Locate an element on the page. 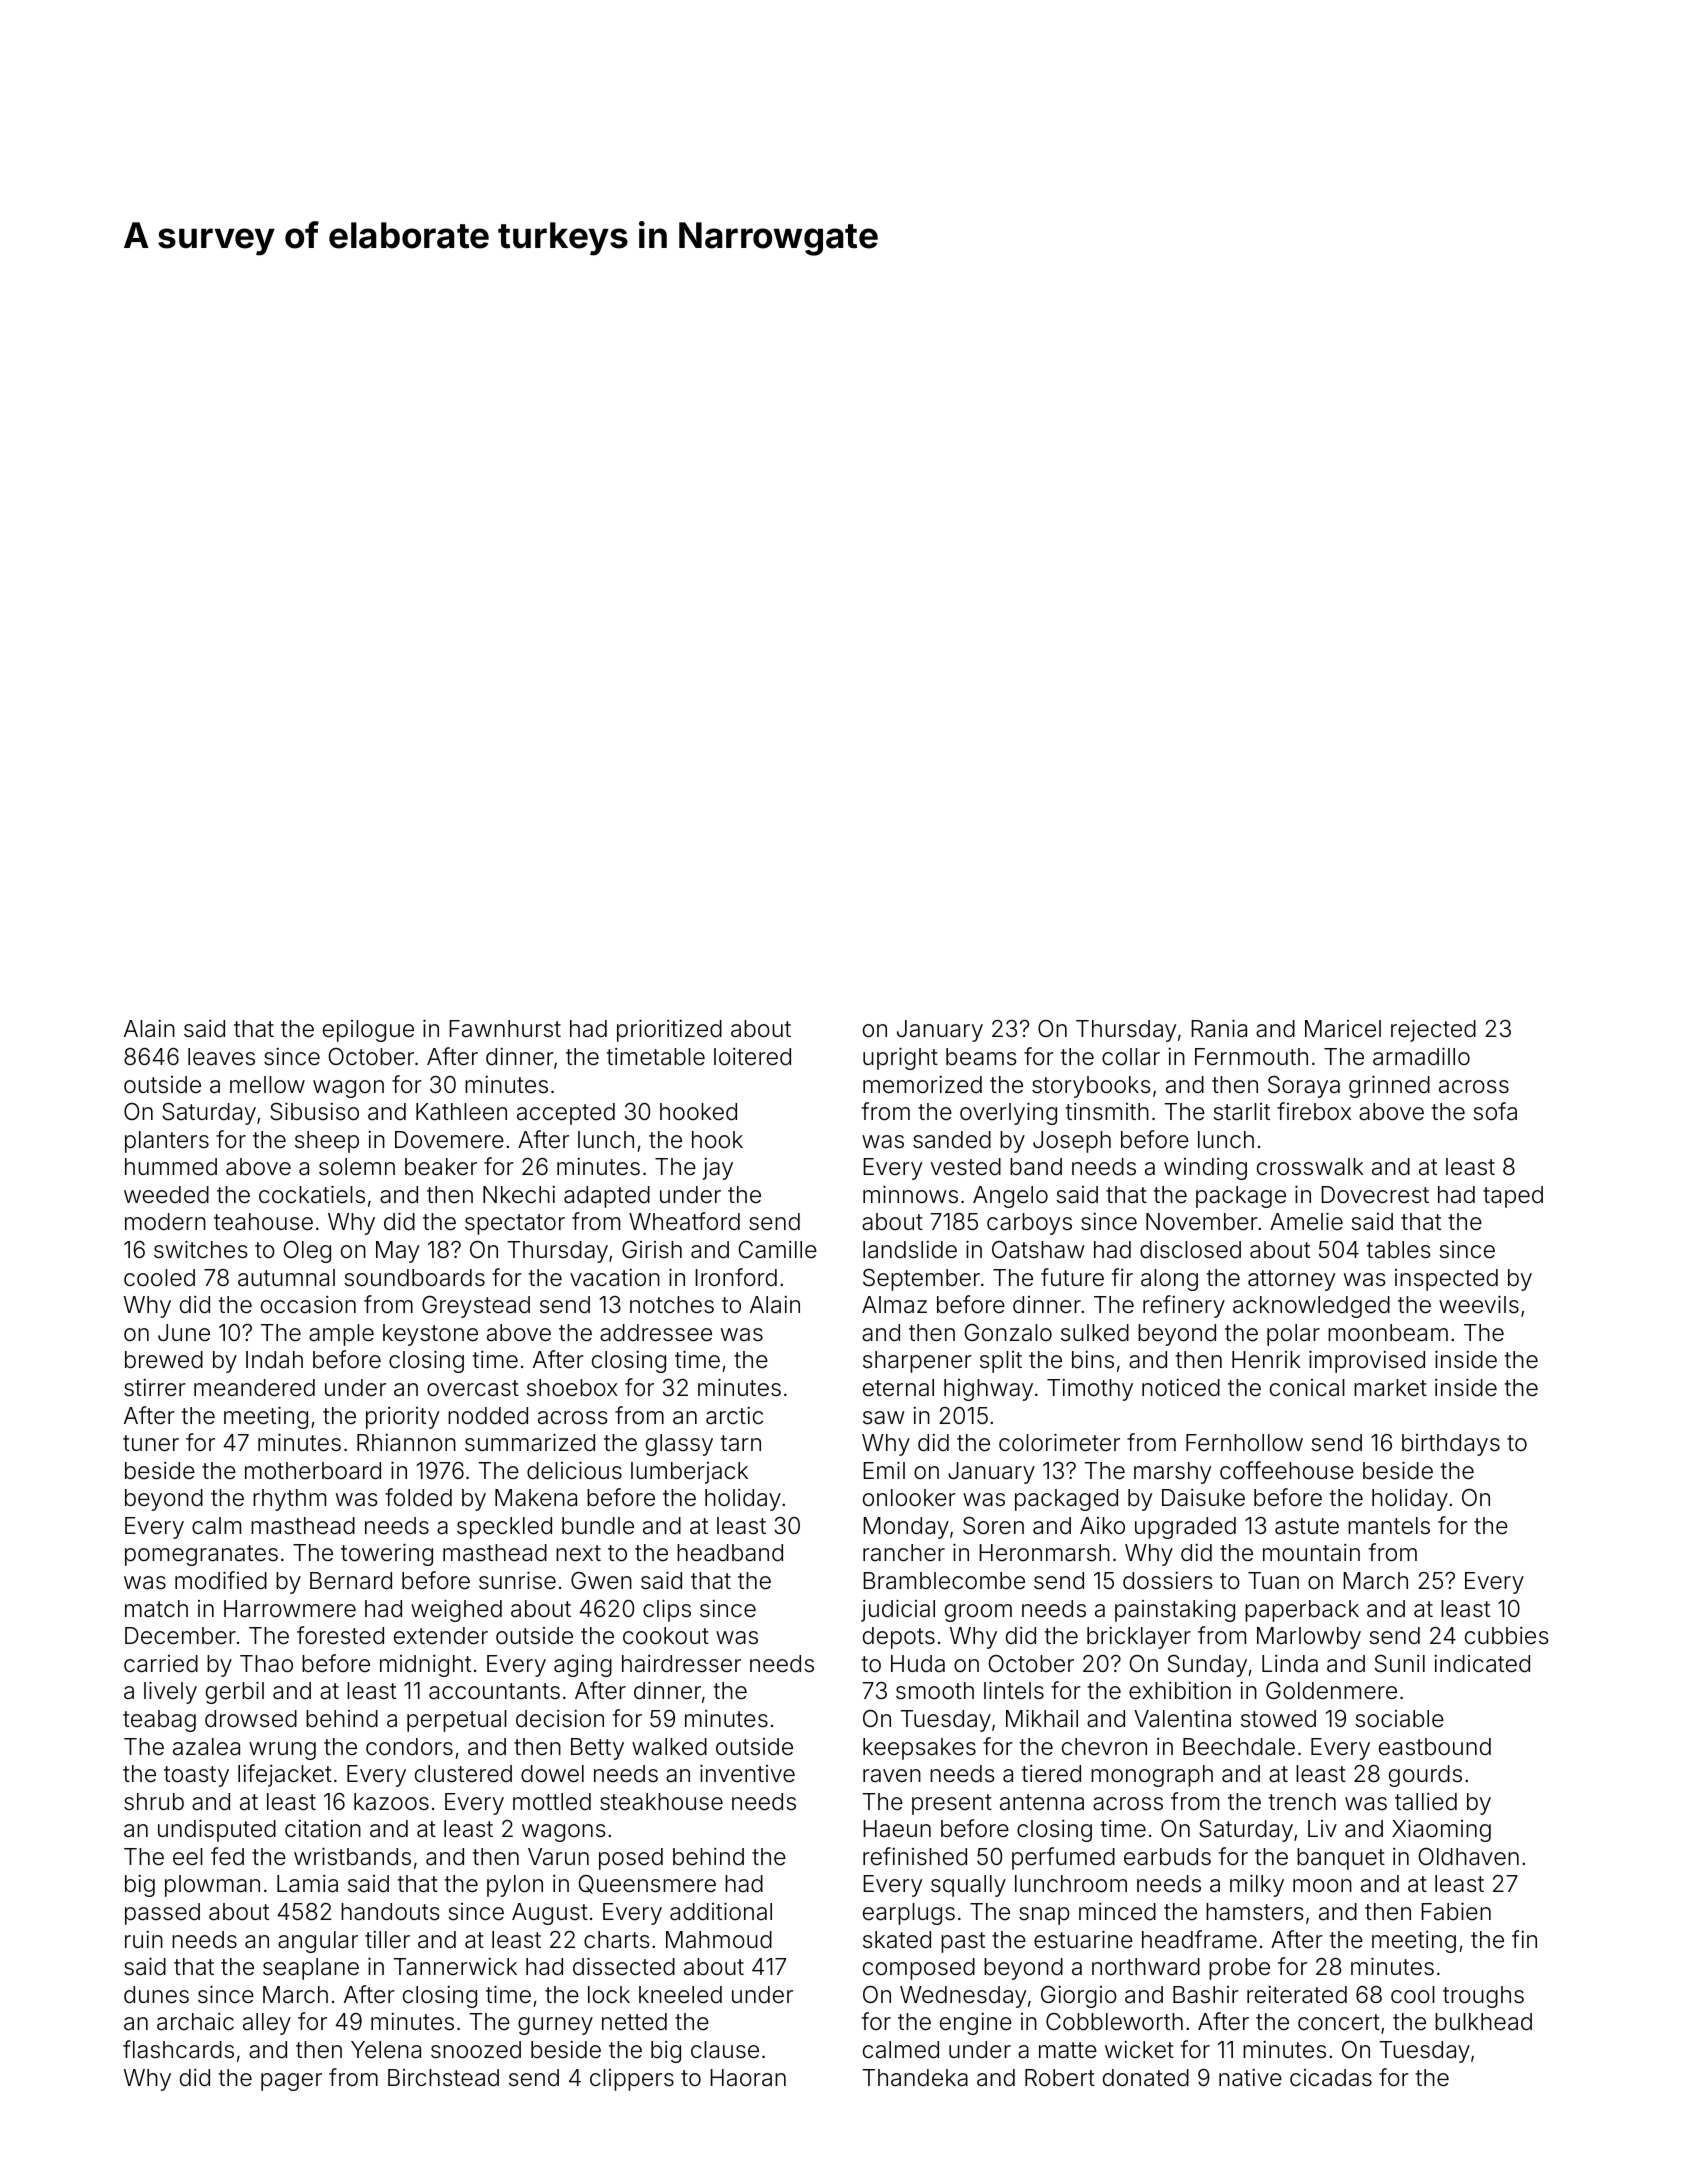  rancher is located at coordinates (904, 1553).
